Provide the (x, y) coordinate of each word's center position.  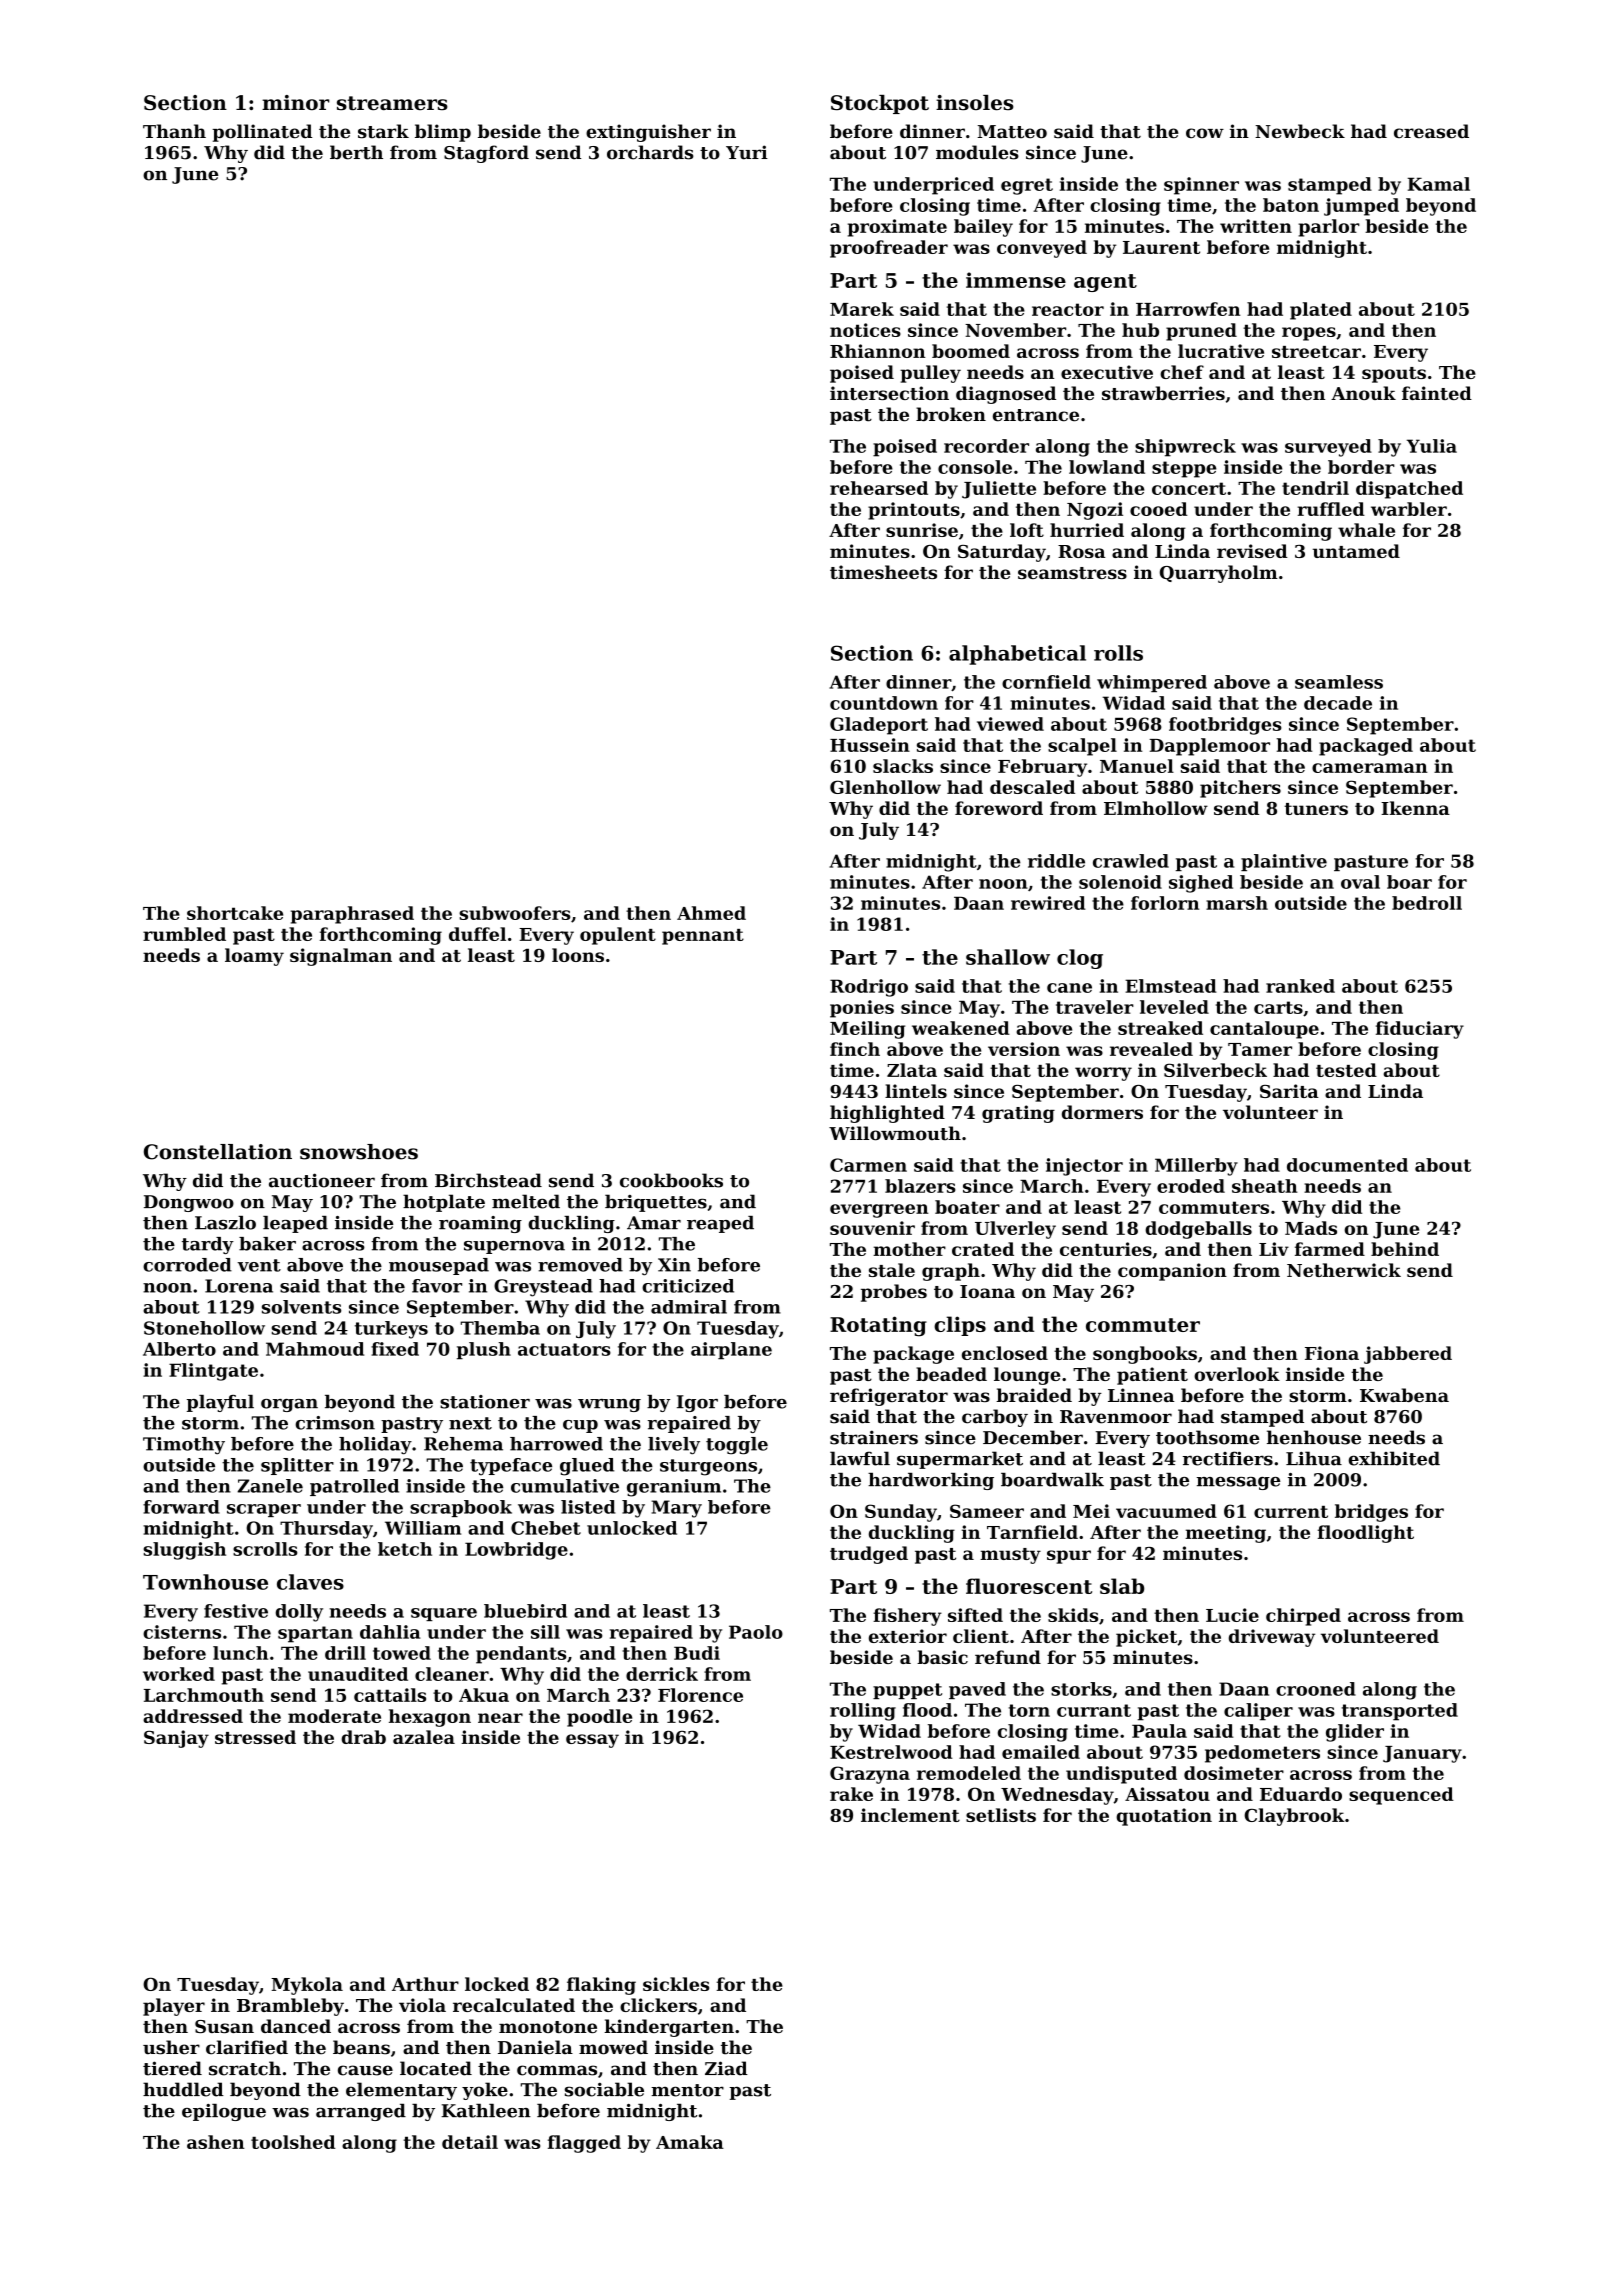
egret (1027, 186)
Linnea (1141, 1395)
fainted (1437, 393)
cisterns (182, 1632)
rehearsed (879, 488)
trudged (869, 1555)
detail (470, 2142)
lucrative (1221, 351)
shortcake (235, 913)
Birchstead (488, 1180)
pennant (703, 937)
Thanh (174, 131)
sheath (1265, 1186)
